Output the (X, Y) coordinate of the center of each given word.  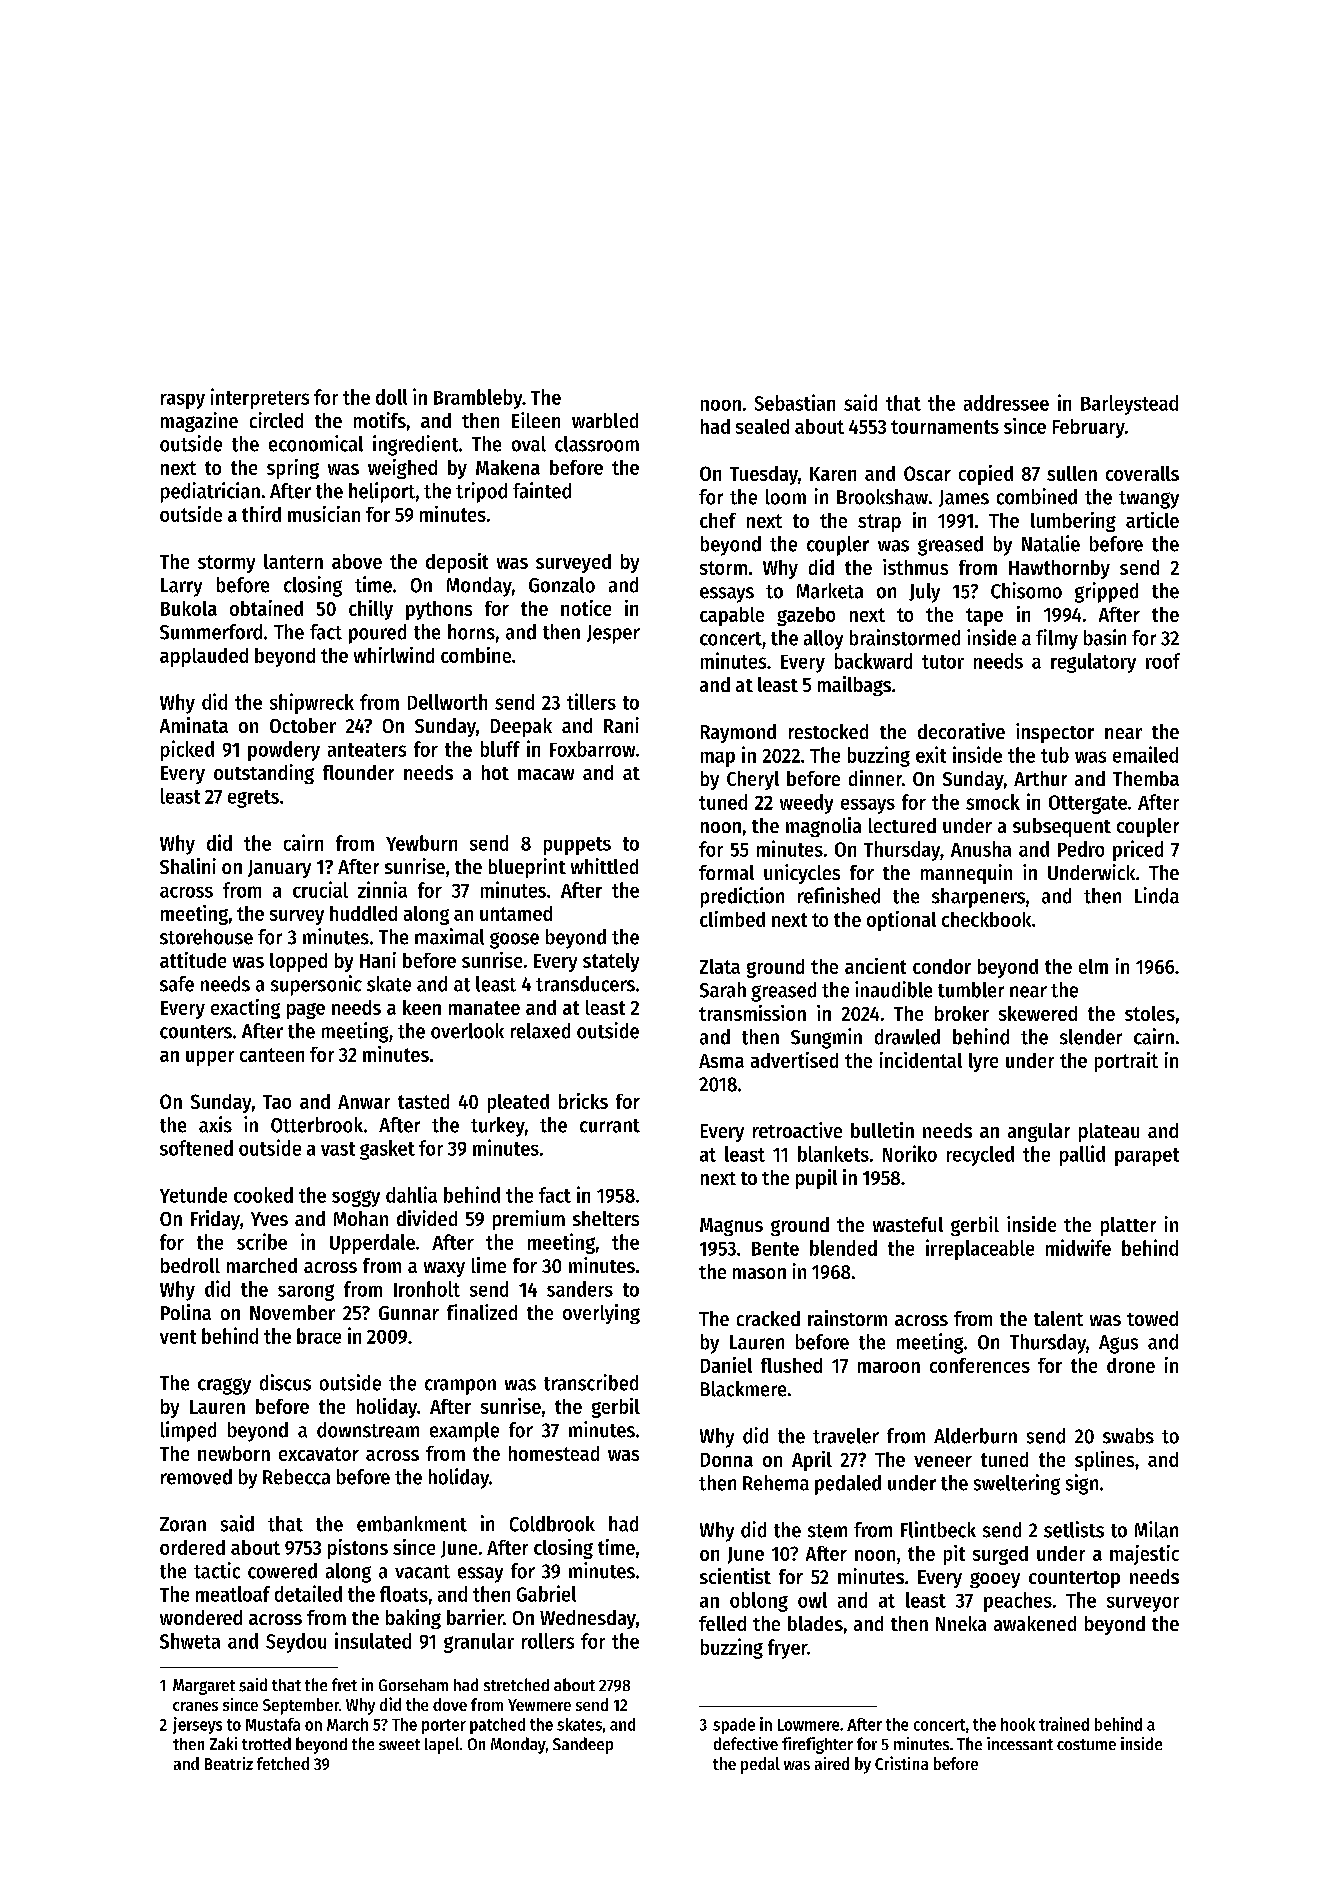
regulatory (1093, 663)
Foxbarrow (592, 749)
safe (177, 984)
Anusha (981, 849)
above (357, 561)
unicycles (802, 874)
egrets (253, 799)
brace (319, 1336)
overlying (601, 1314)
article (1152, 520)
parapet (1147, 1157)
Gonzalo (562, 585)
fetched (283, 1763)
